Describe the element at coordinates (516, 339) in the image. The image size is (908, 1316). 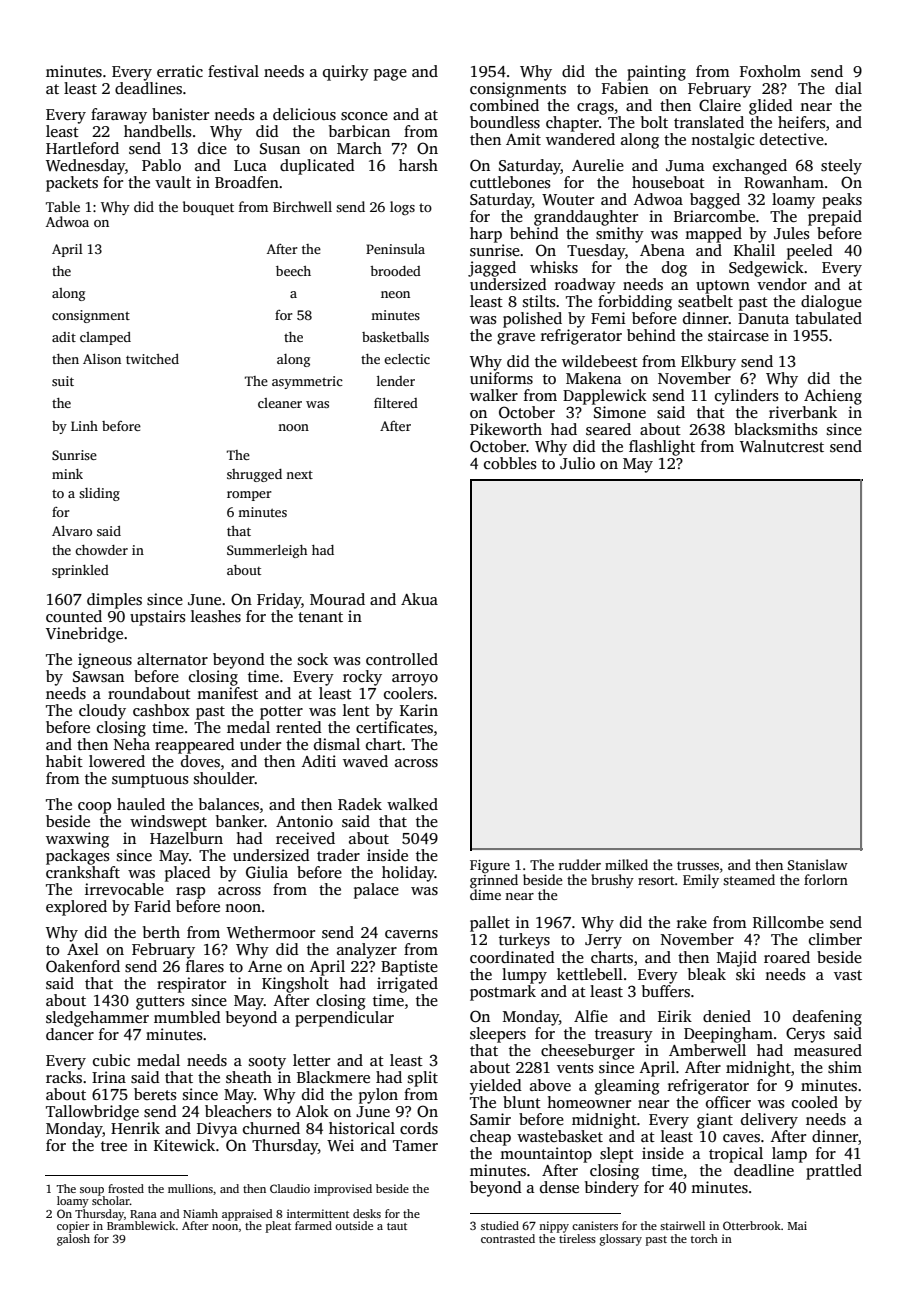
I see `grave` at that location.
